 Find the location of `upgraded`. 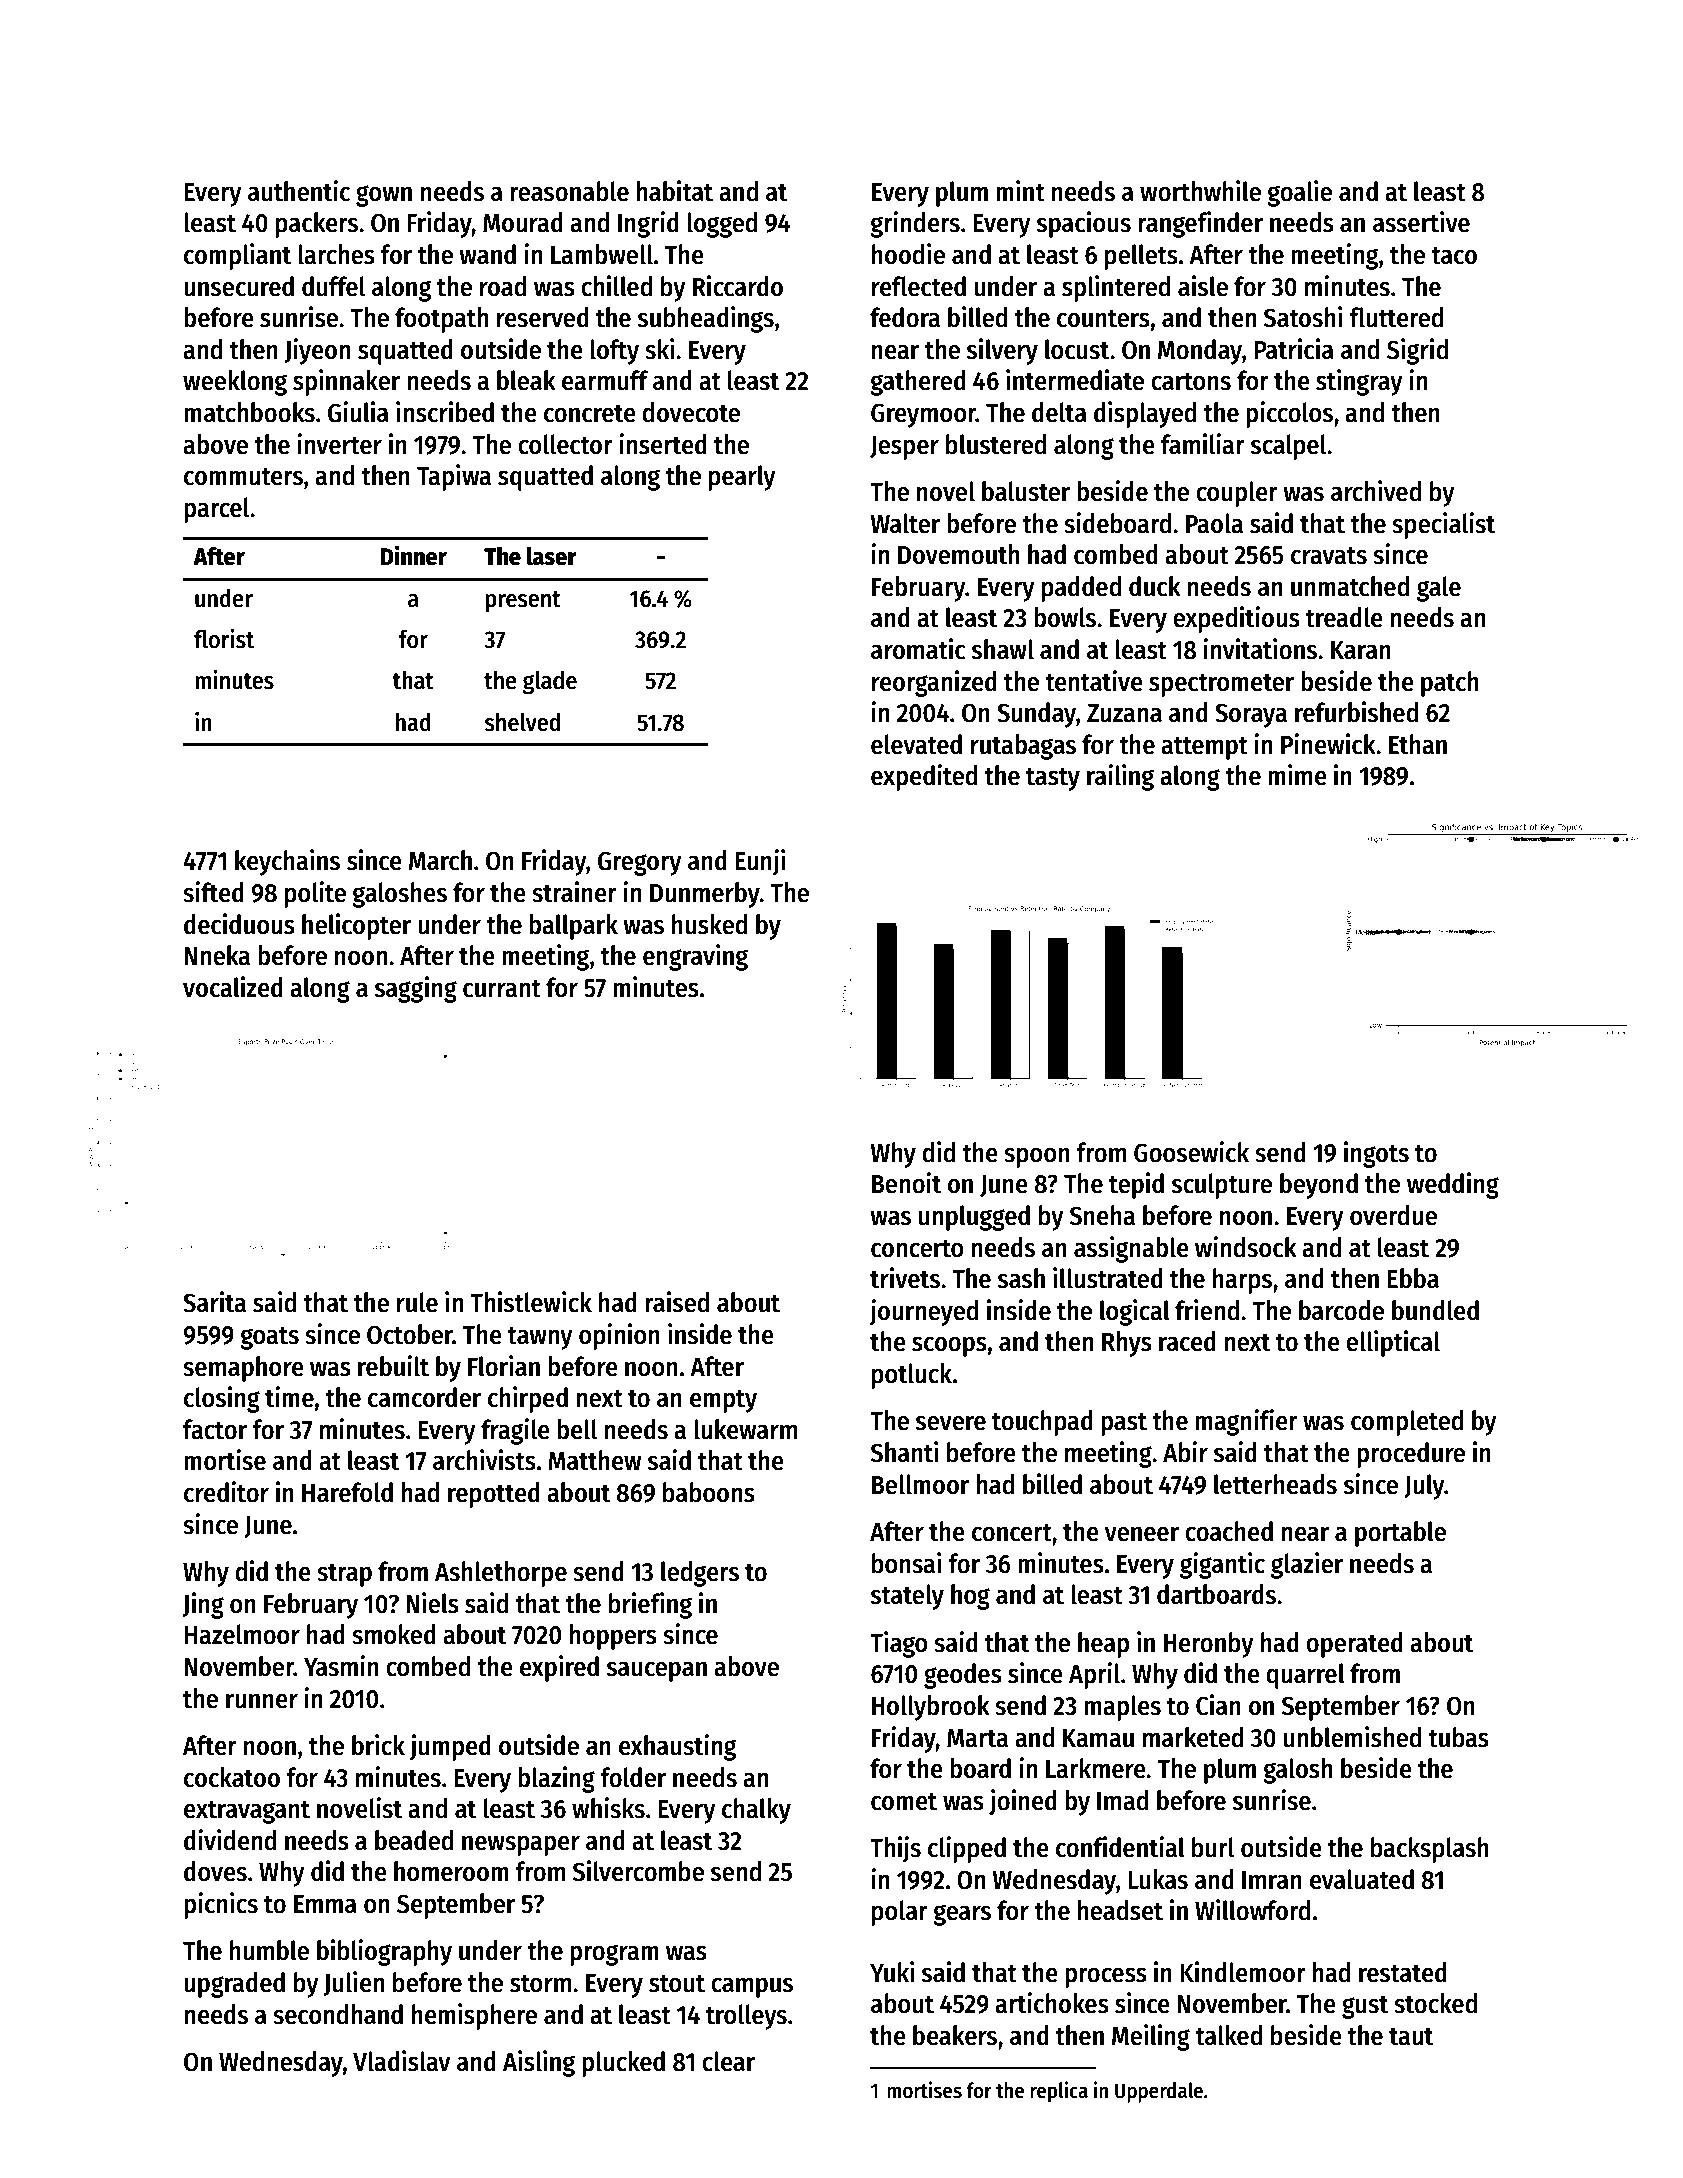

upgraded is located at coordinates (234, 1985).
